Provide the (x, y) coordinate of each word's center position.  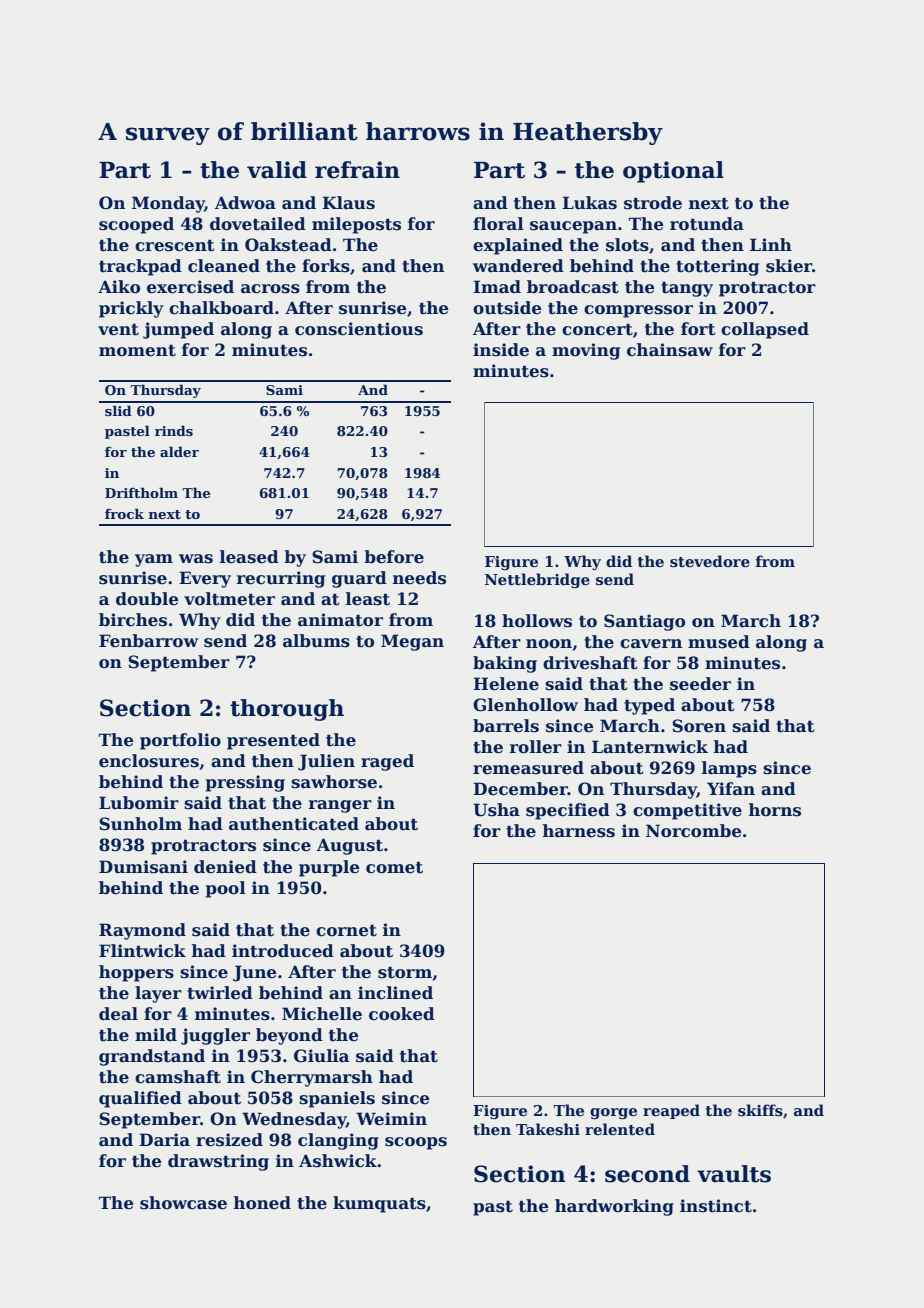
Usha (496, 810)
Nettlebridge (537, 581)
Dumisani (143, 867)
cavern (651, 644)
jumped (178, 330)
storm (405, 972)
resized (229, 1140)
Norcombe (693, 831)
